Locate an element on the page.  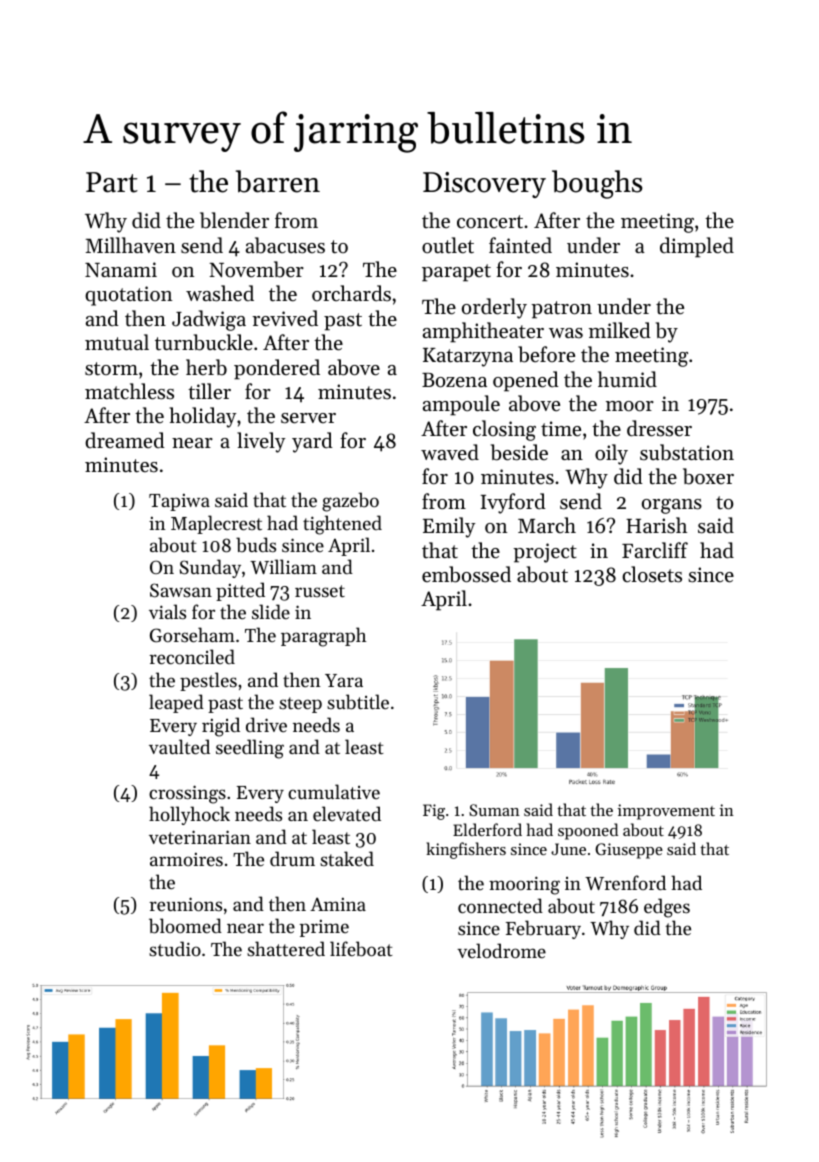
concert is located at coordinates (490, 222).
